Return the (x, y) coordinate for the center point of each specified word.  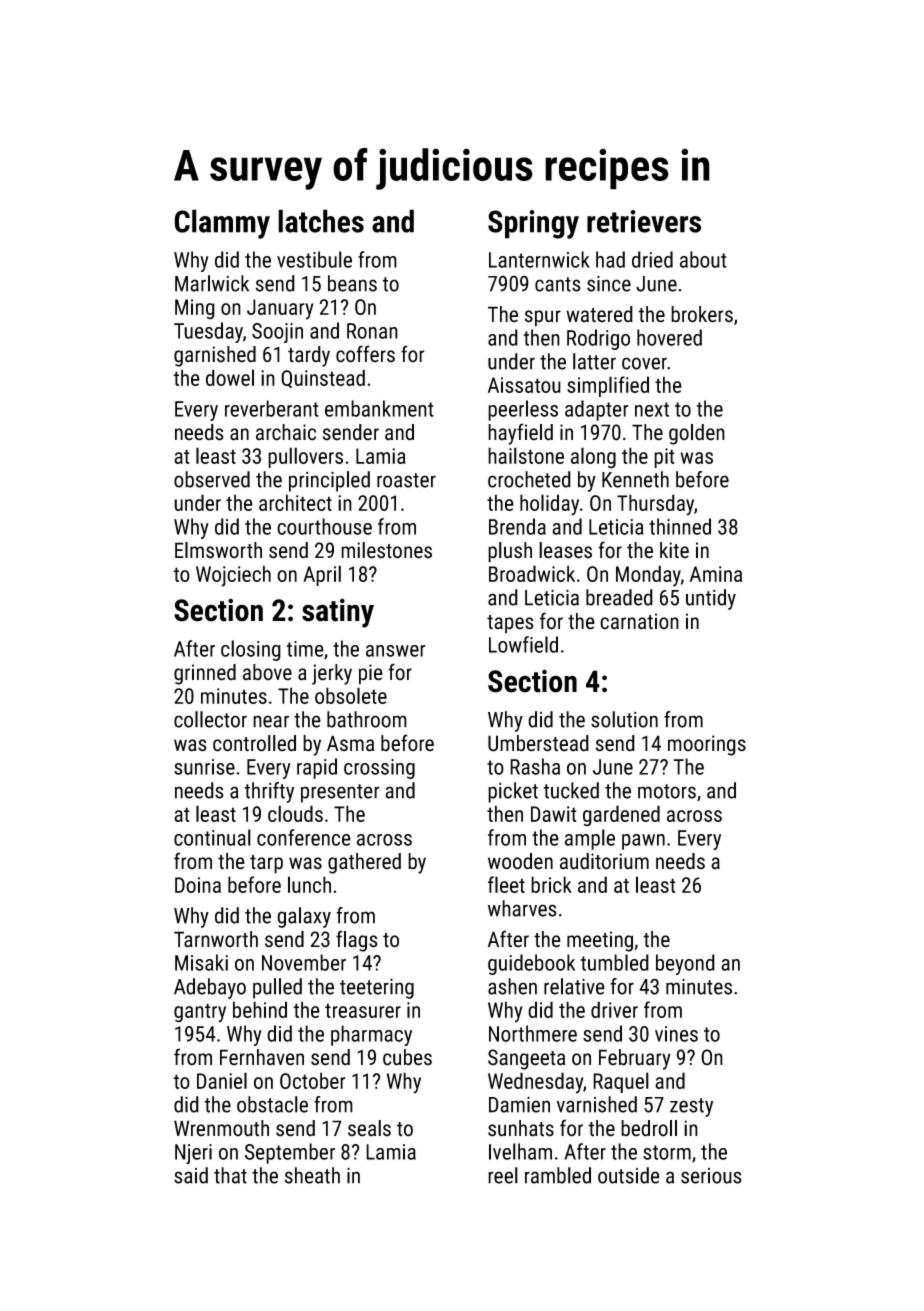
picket (513, 792)
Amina (716, 574)
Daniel (222, 1080)
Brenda (517, 526)
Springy (533, 224)
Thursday (655, 505)
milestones (386, 550)
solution (624, 719)
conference (304, 837)
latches (321, 221)
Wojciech (233, 576)
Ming (195, 309)
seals (369, 1128)
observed (212, 479)
